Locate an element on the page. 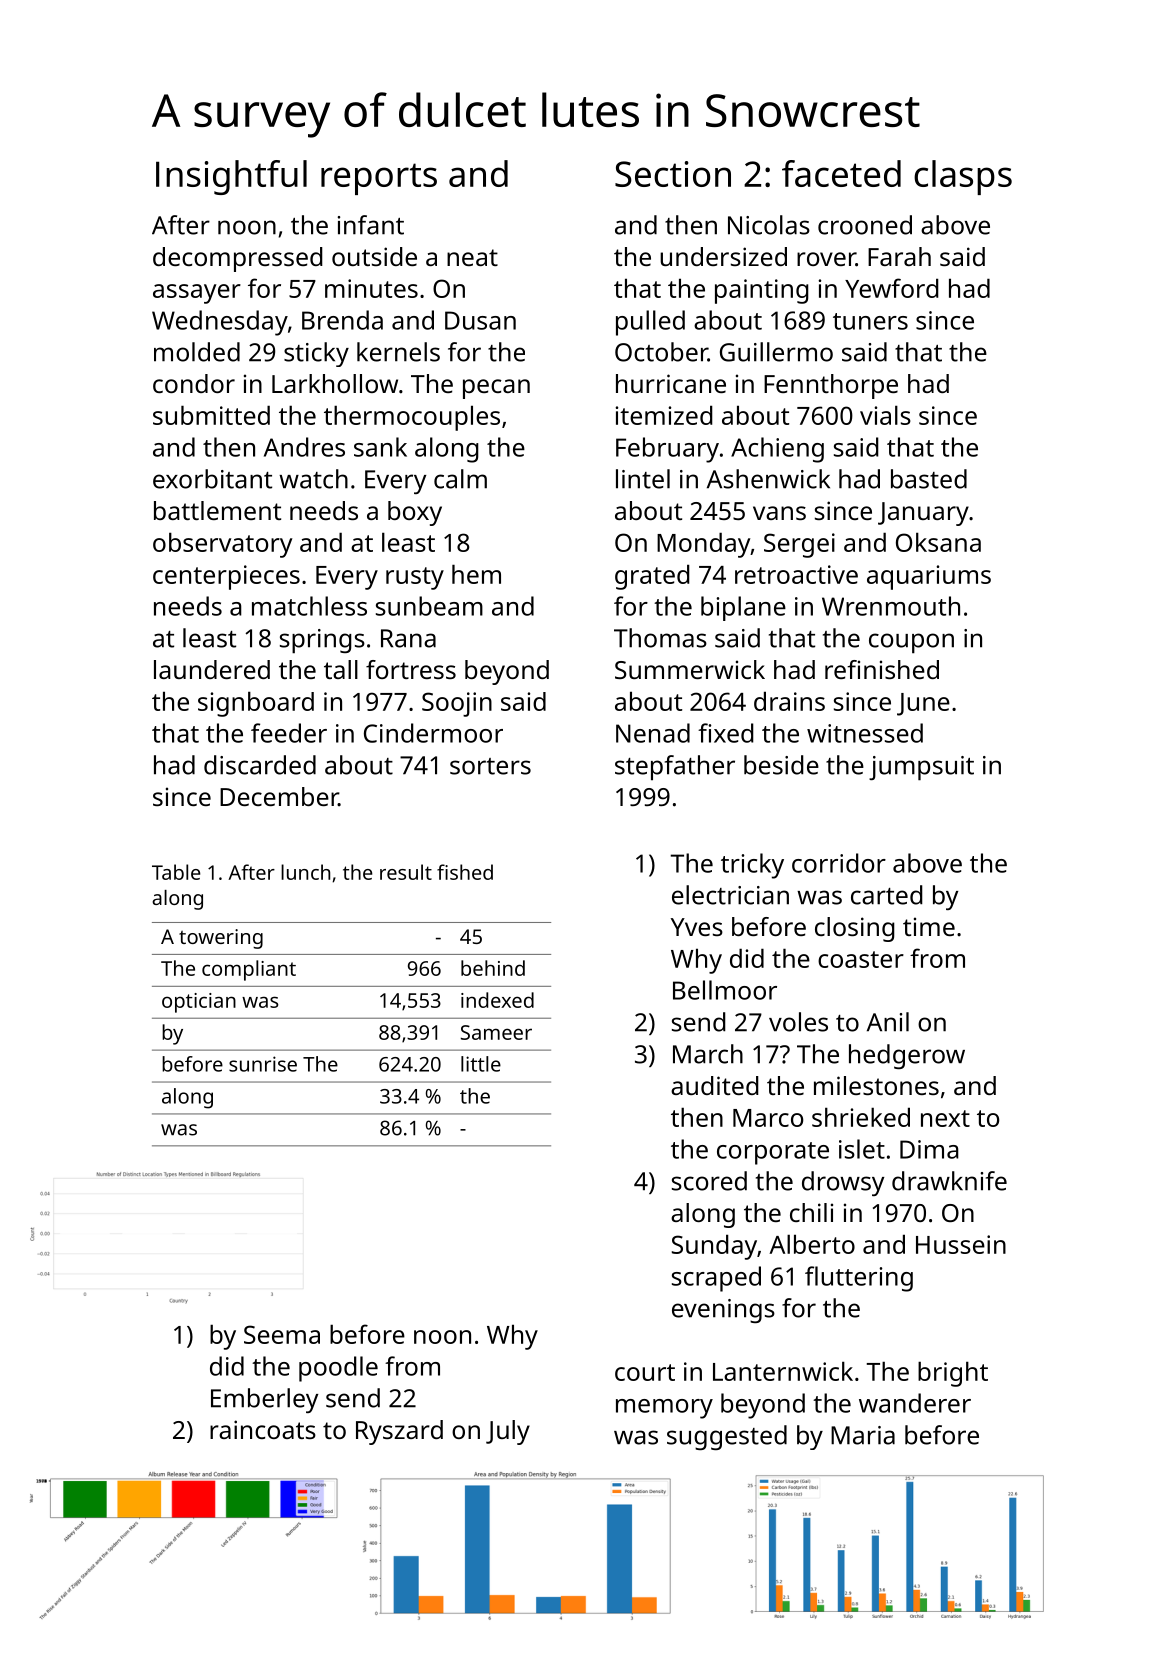  poodle is located at coordinates (338, 1369).
